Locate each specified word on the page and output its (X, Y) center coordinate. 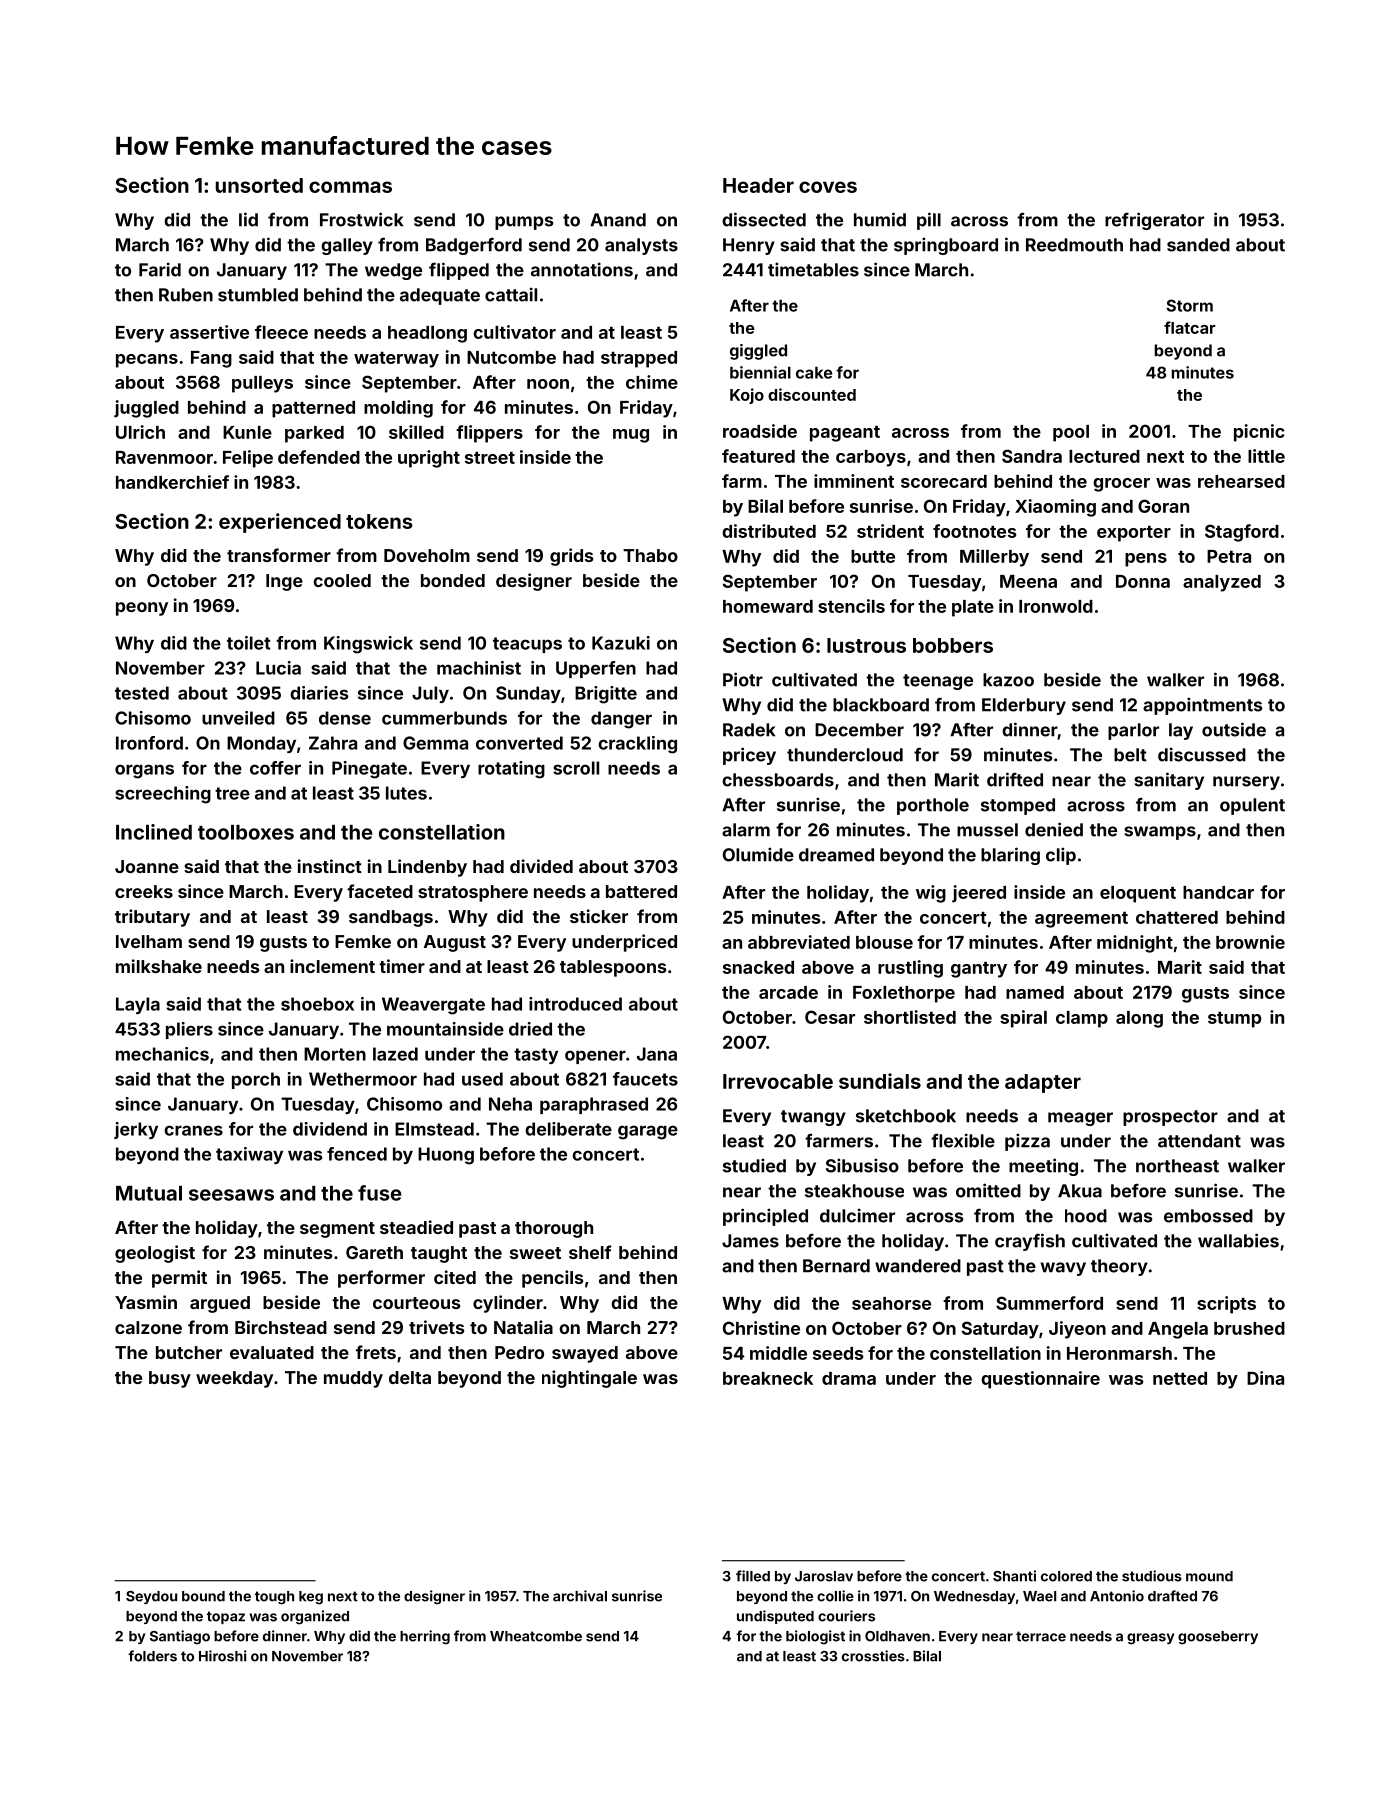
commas (350, 187)
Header (758, 185)
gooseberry (1218, 1638)
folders (152, 1656)
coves (828, 187)
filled (753, 1576)
